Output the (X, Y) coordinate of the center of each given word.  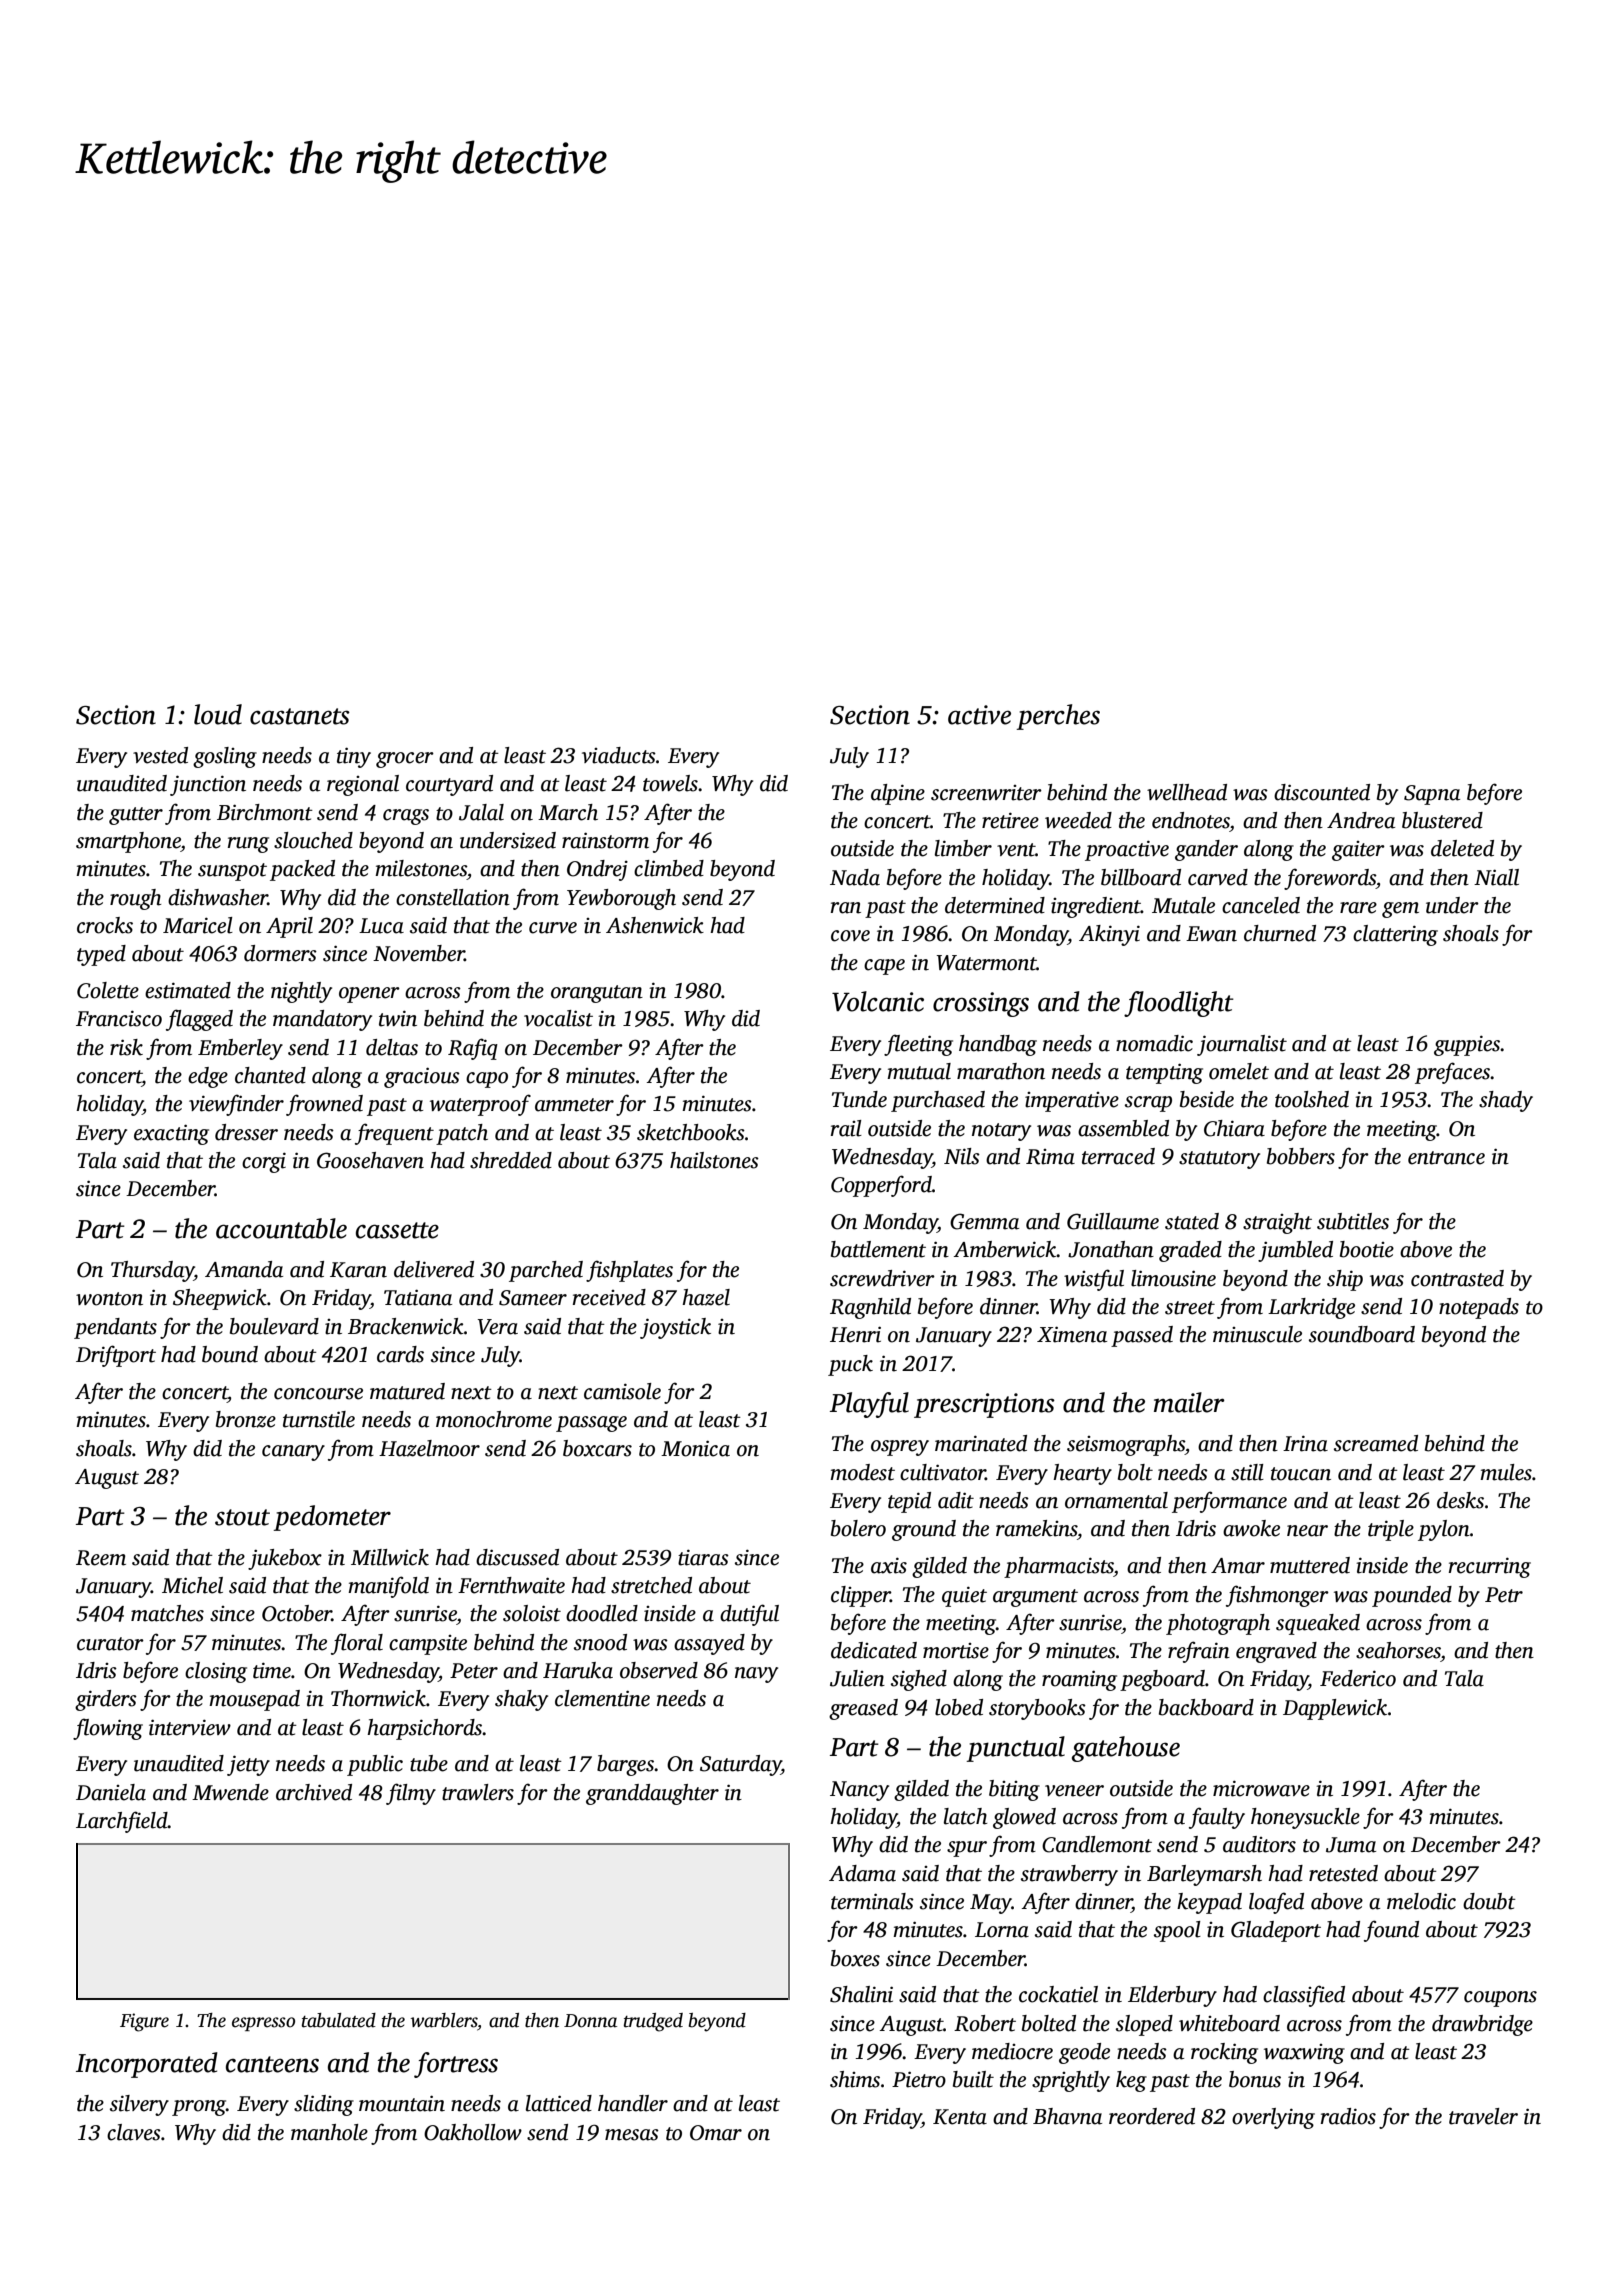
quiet (964, 1596)
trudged (653, 2022)
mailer (1189, 1402)
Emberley (240, 1049)
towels (670, 783)
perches (1058, 717)
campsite (428, 1645)
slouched (313, 840)
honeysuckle (1305, 1818)
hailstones (714, 1160)
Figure (144, 2022)
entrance (1446, 1158)
